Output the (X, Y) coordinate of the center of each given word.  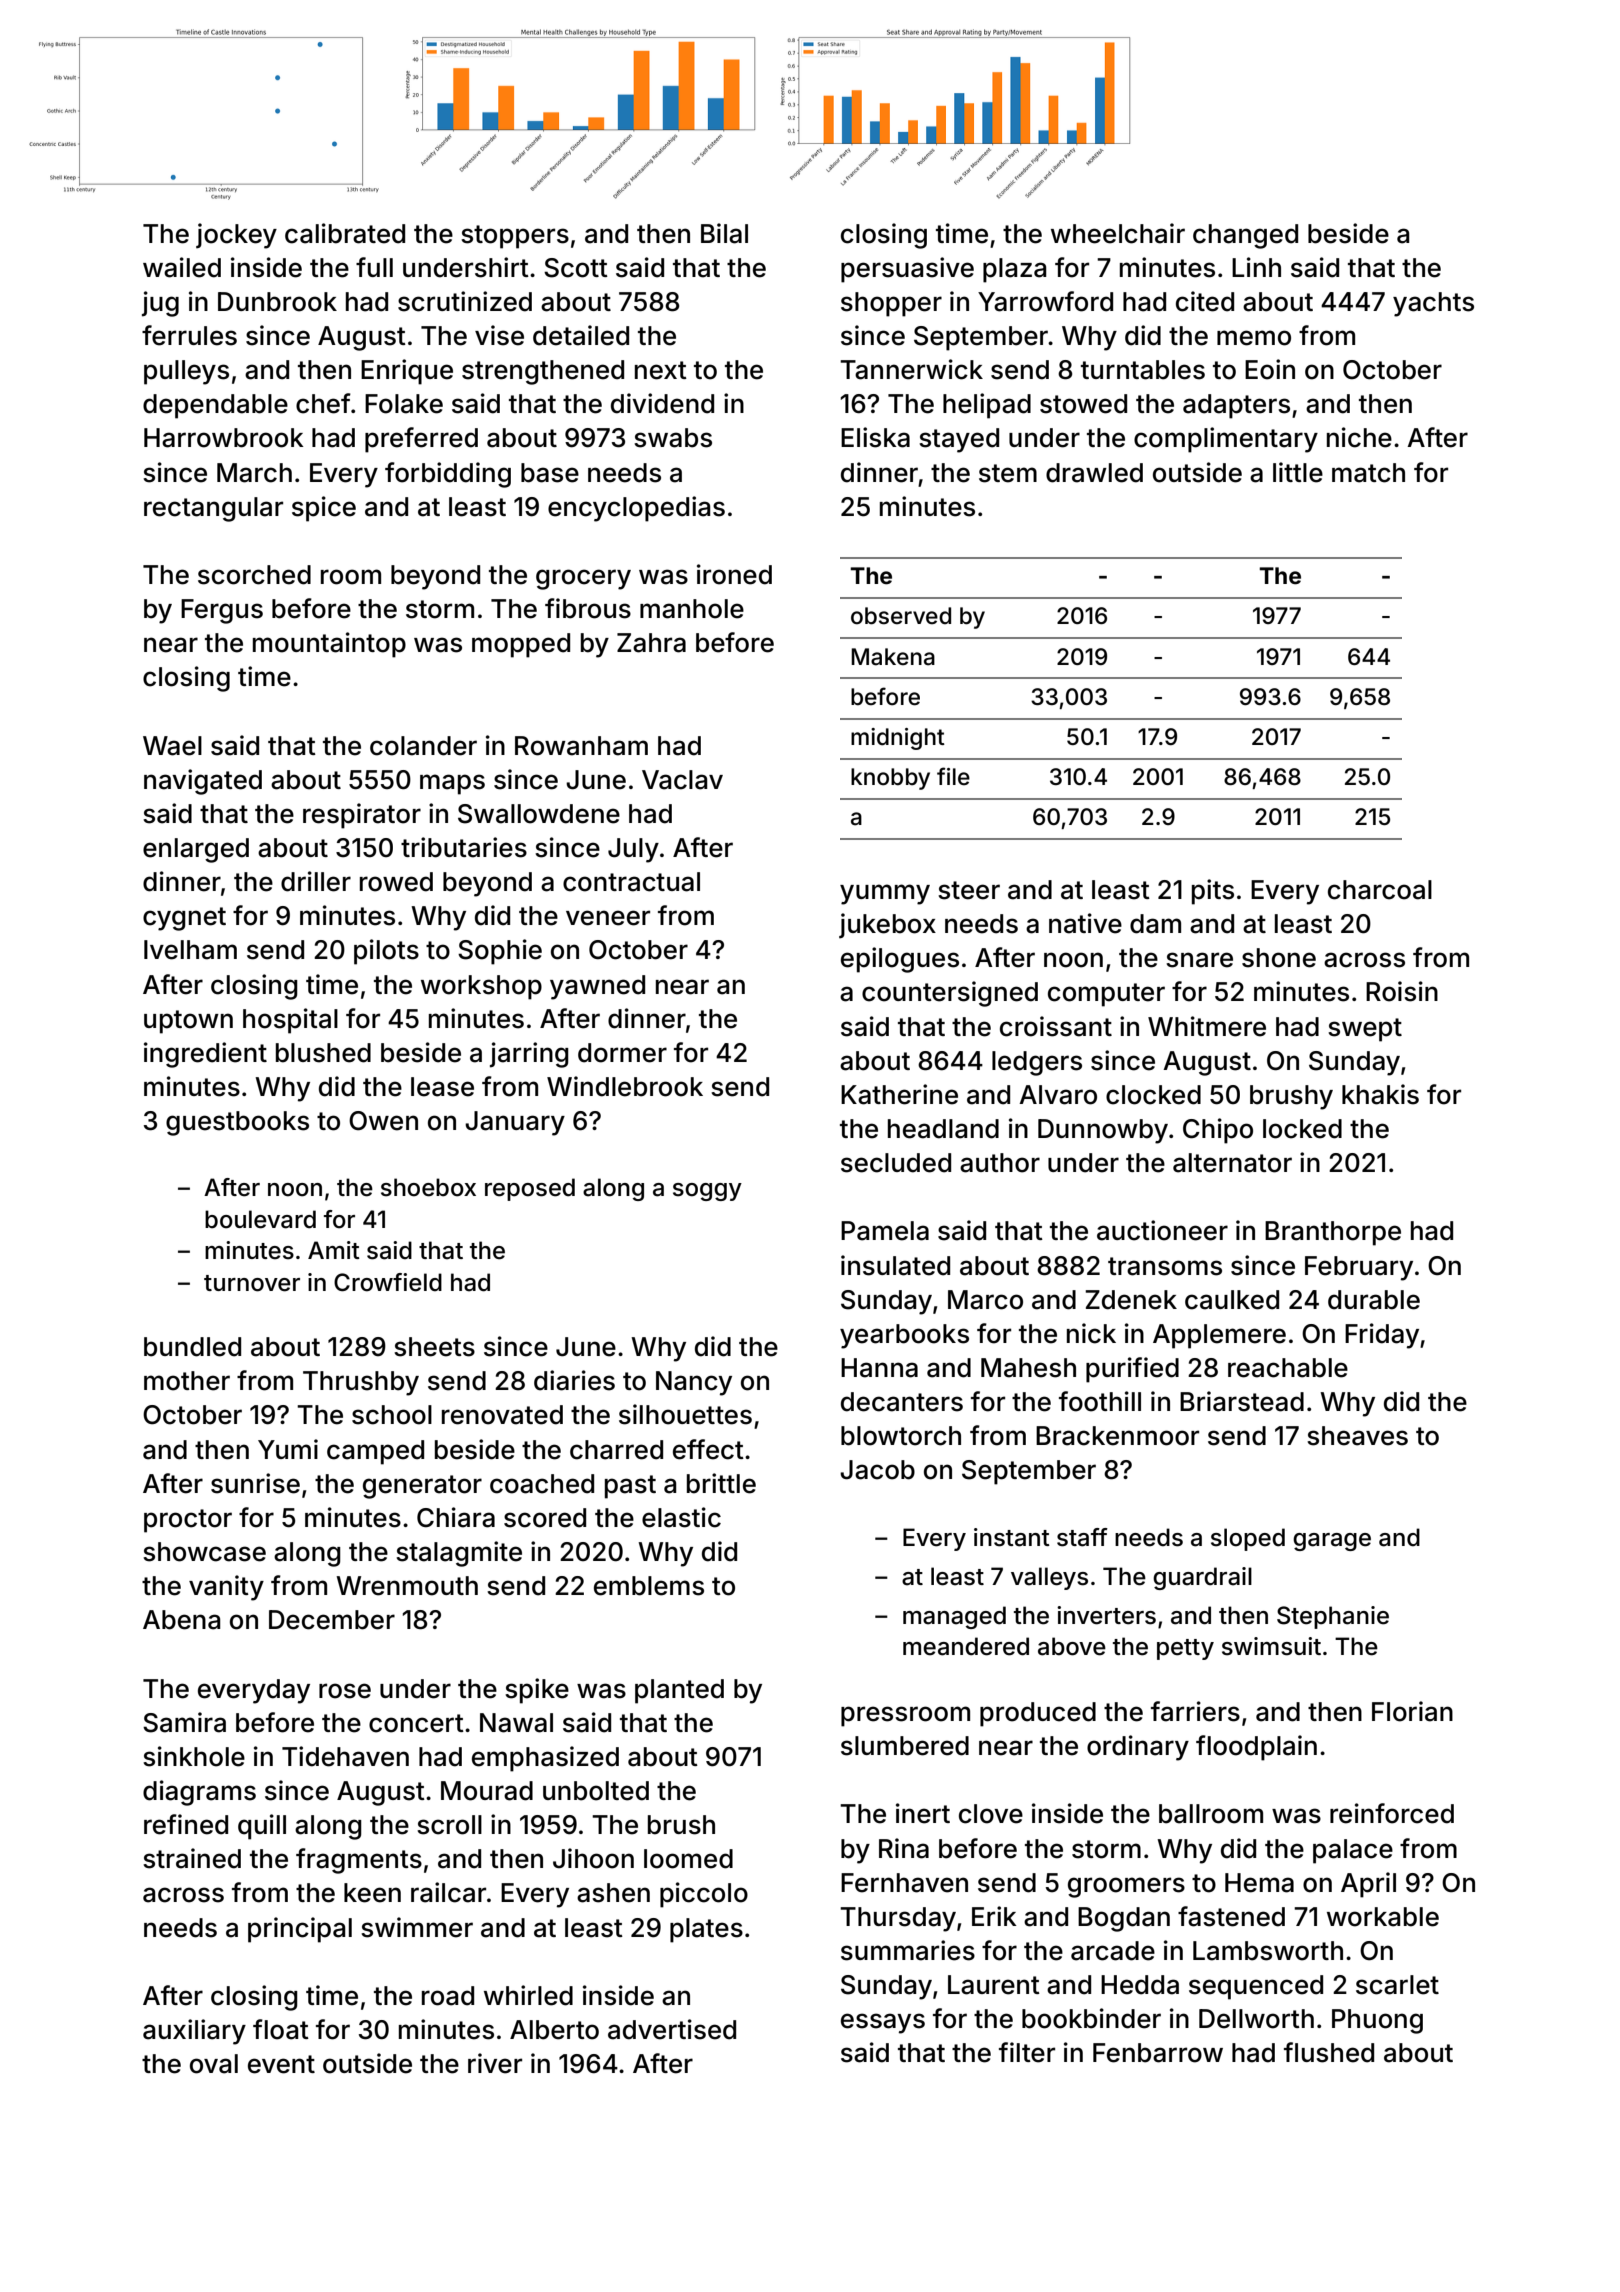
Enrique (407, 372)
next (661, 370)
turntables (1143, 370)
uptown (188, 1022)
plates (706, 1930)
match (1368, 473)
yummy (885, 894)
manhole (692, 609)
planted (679, 1691)
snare (1199, 960)
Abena (181, 1620)
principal (300, 1930)
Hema (1259, 1883)
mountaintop (329, 645)
